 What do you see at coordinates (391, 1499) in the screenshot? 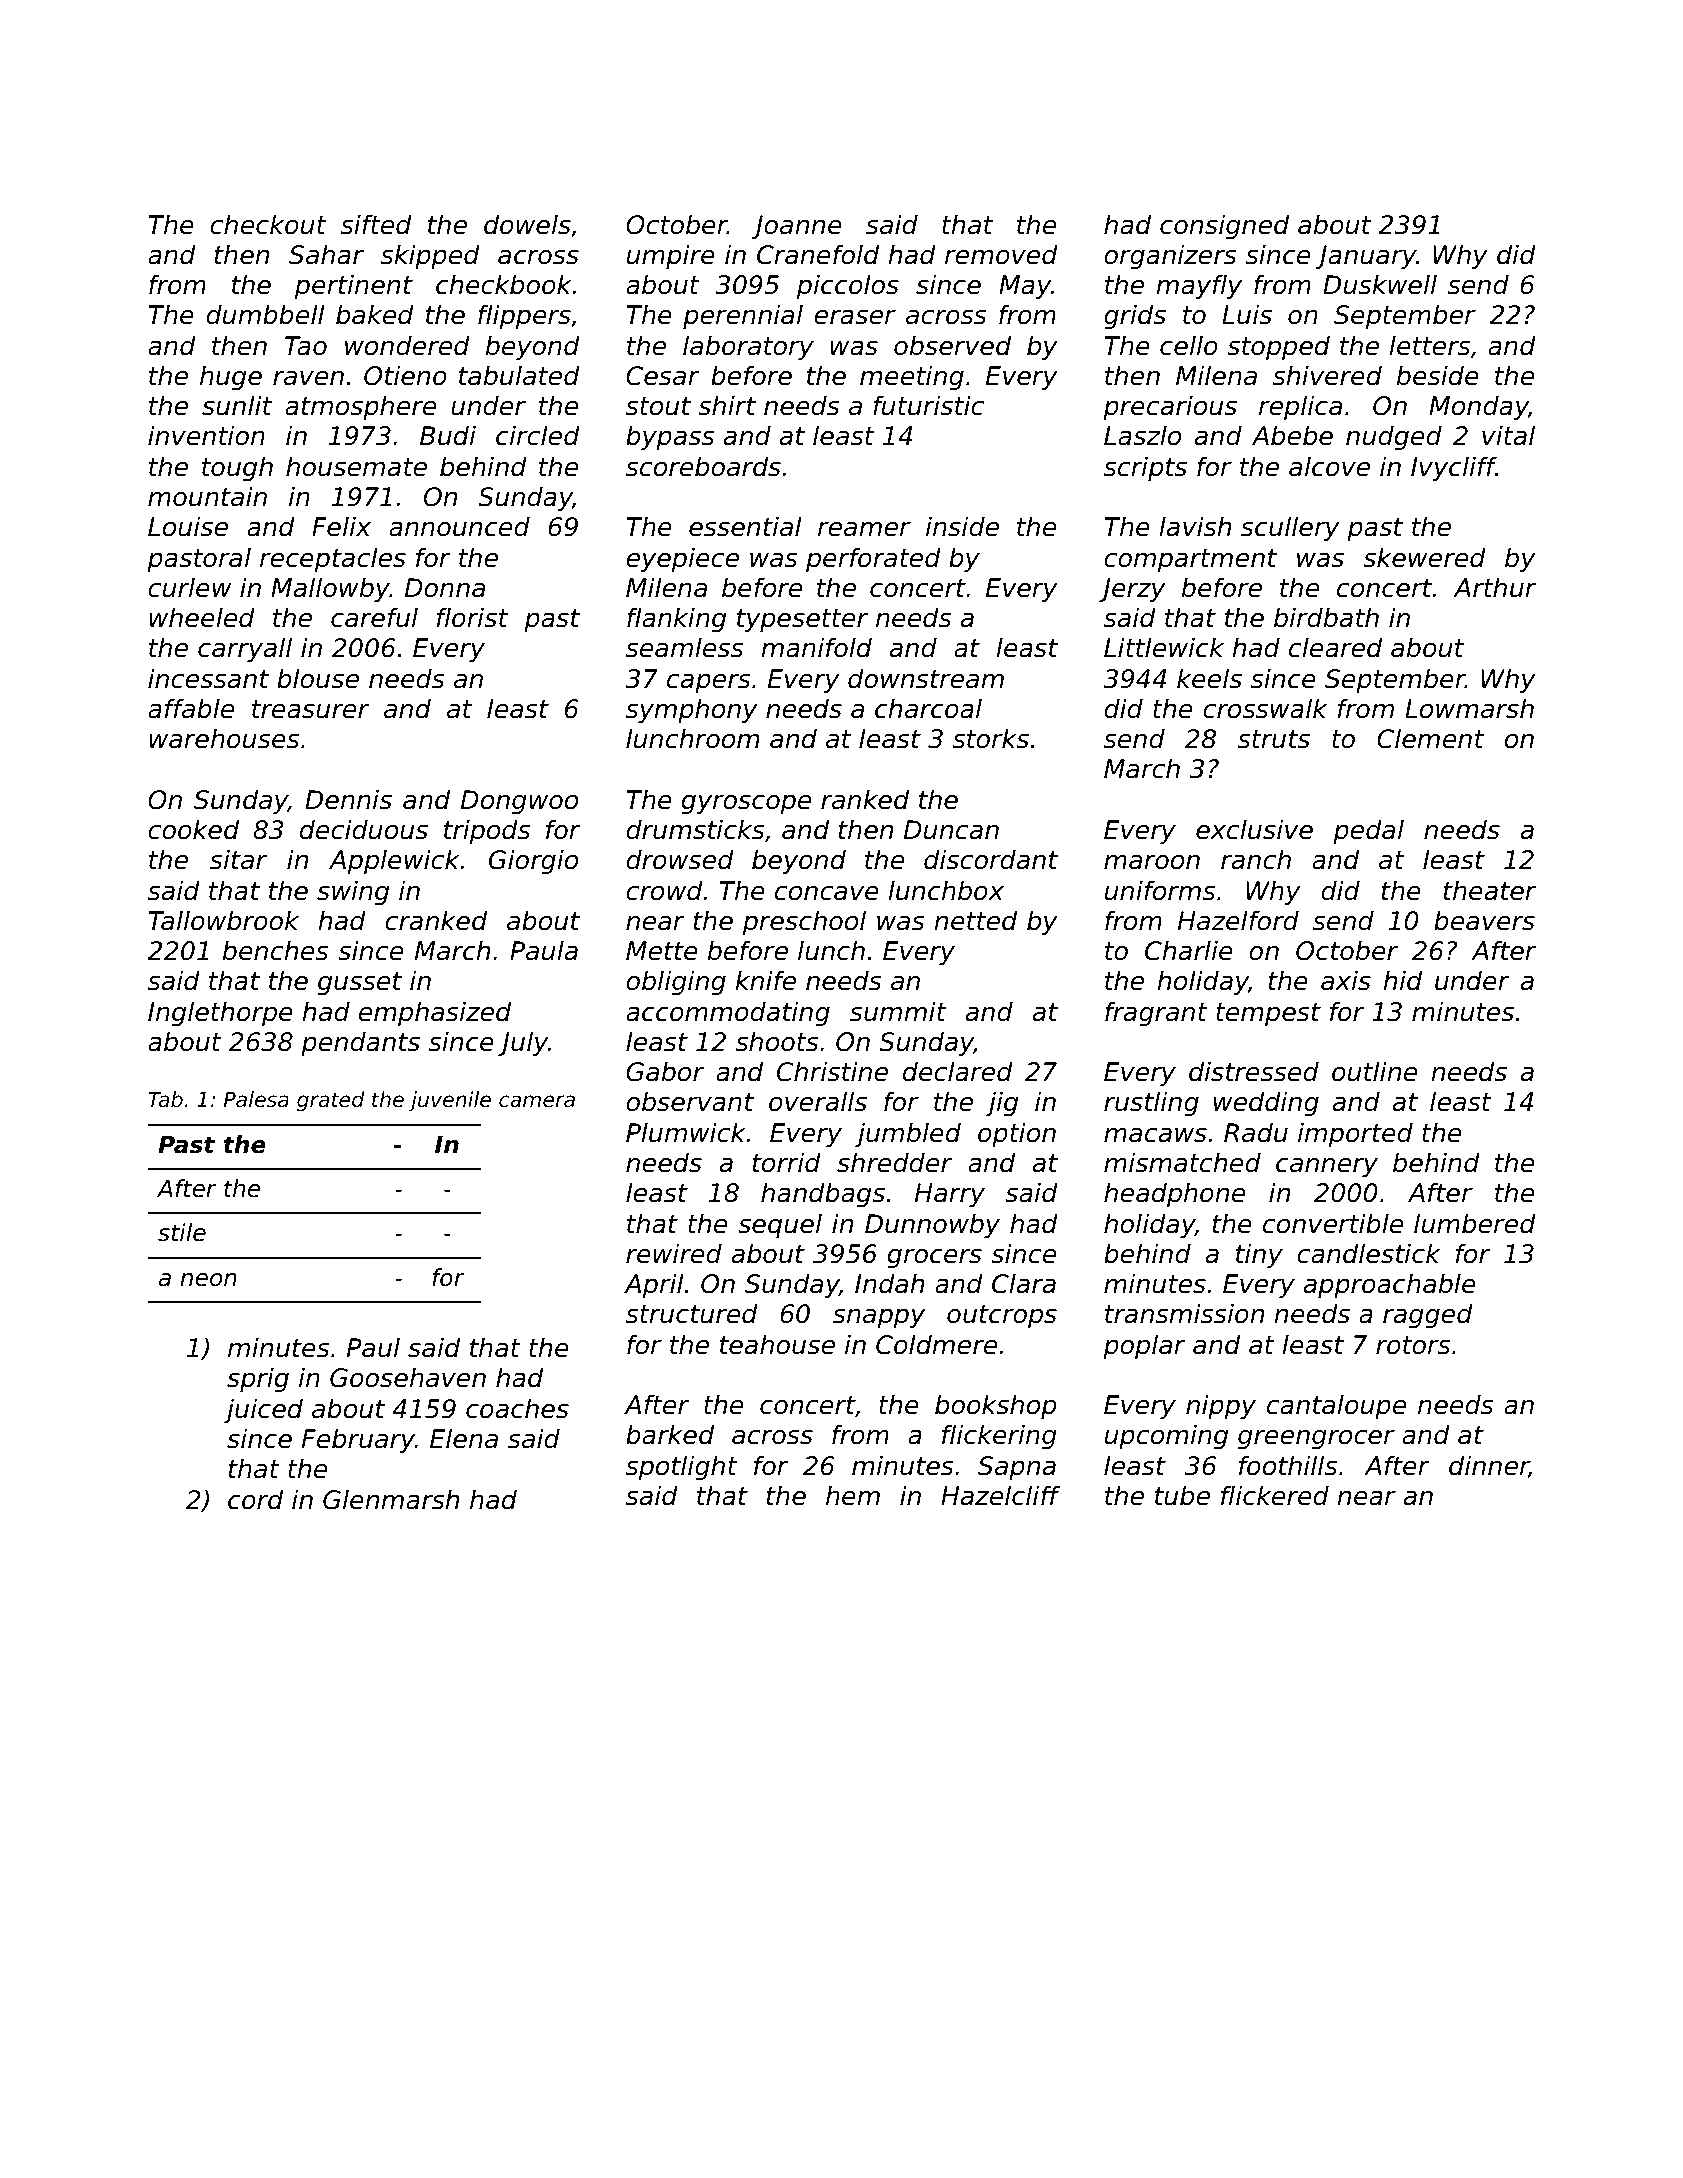
I see `Glenmarsh` at bounding box center [391, 1499].
